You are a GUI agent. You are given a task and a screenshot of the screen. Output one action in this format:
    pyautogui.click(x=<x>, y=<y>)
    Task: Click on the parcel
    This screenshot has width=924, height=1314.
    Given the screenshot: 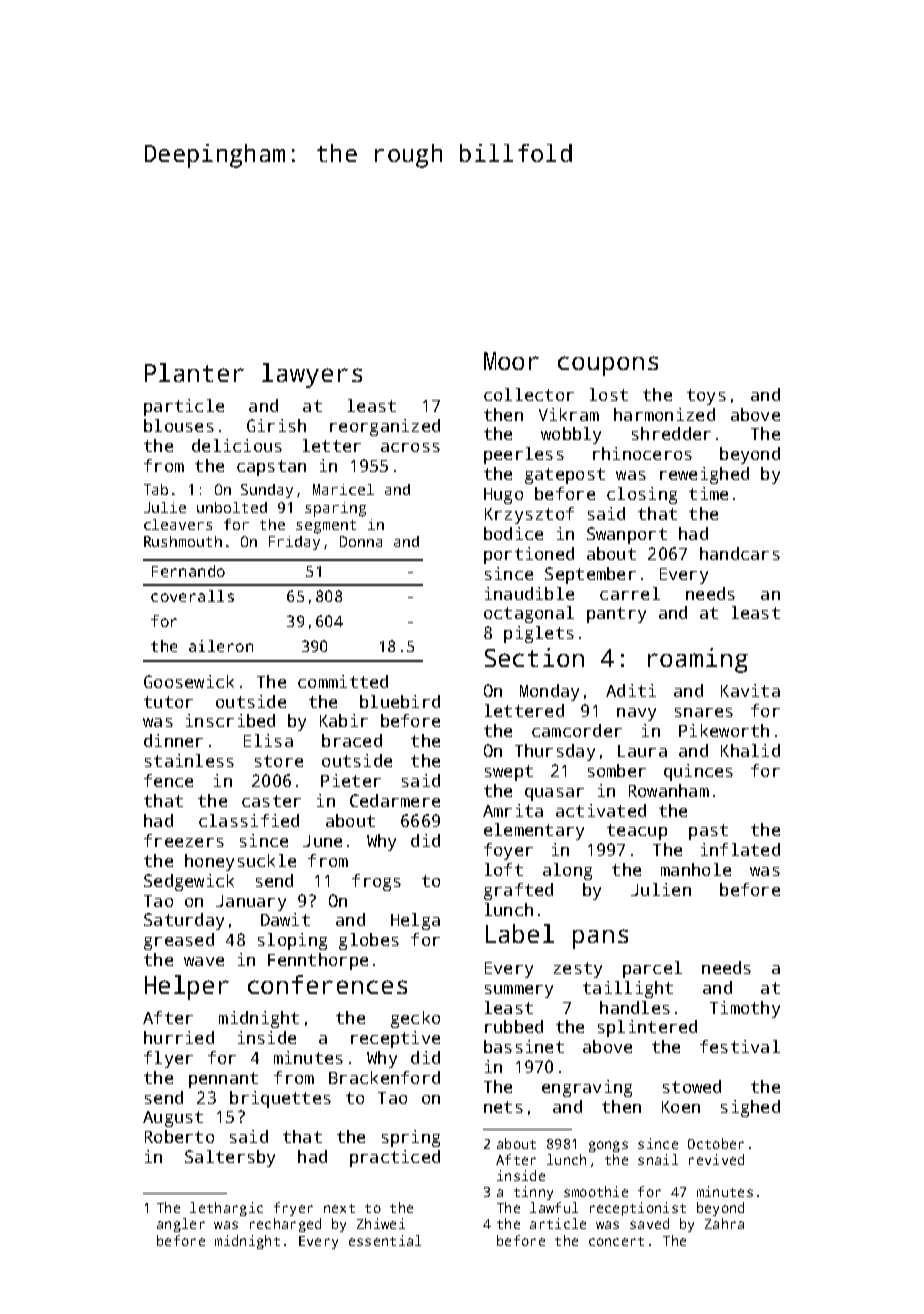 What is the action you would take?
    pyautogui.click(x=652, y=969)
